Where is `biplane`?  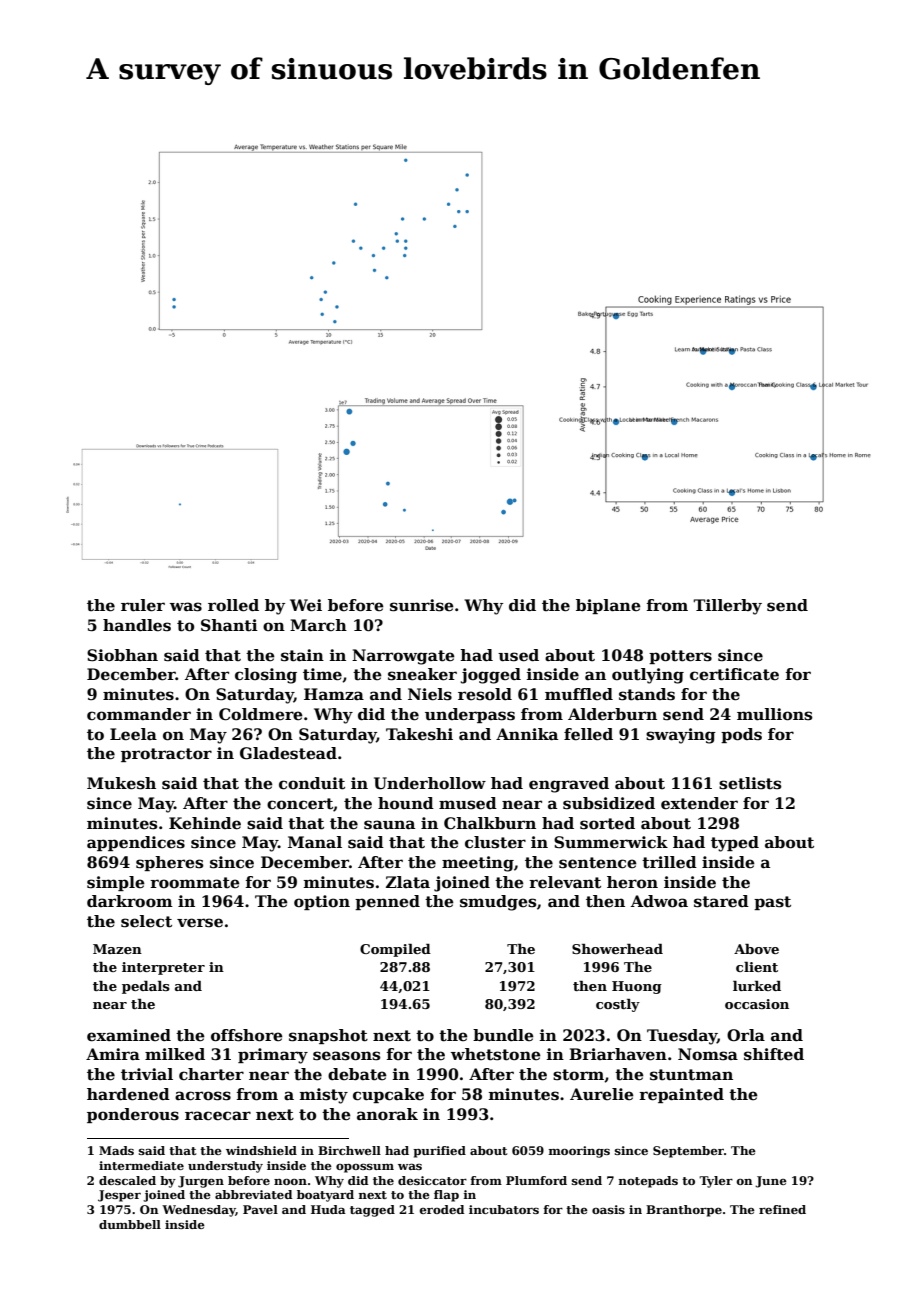 biplane is located at coordinates (608, 606).
